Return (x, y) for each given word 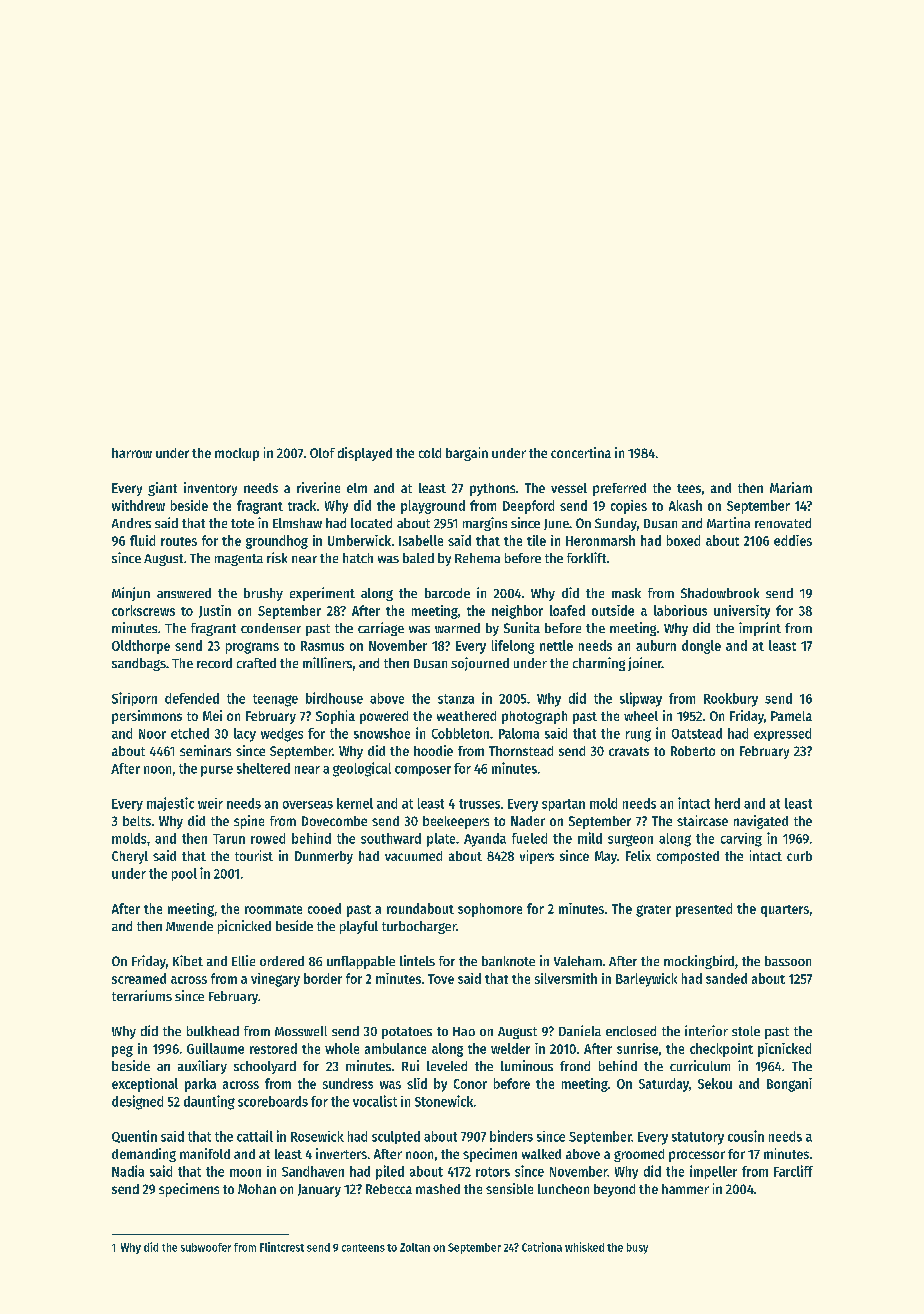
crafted (256, 663)
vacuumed (413, 856)
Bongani (789, 1085)
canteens (363, 1248)
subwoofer (206, 1247)
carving (741, 840)
